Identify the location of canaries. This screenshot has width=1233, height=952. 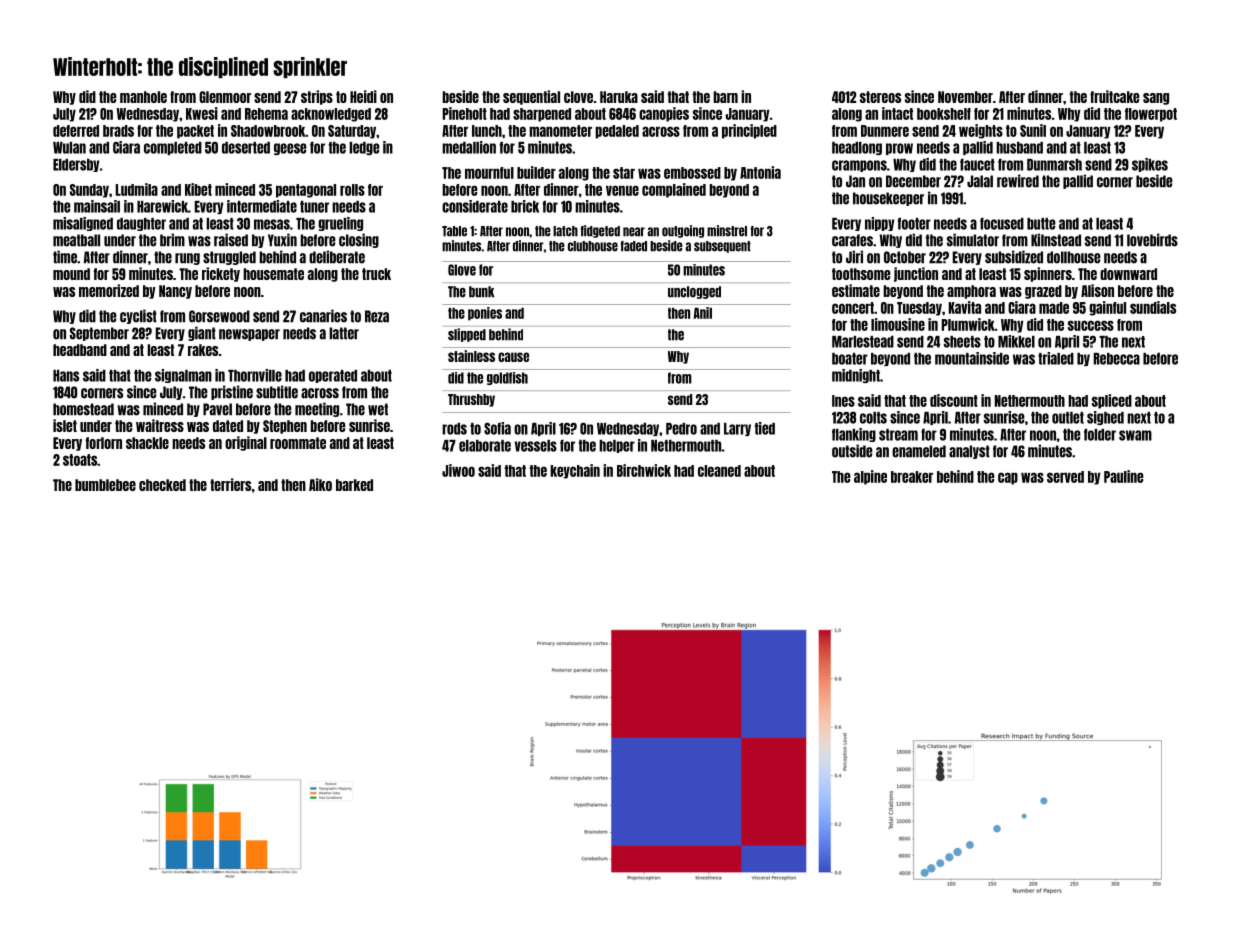
(323, 316).
